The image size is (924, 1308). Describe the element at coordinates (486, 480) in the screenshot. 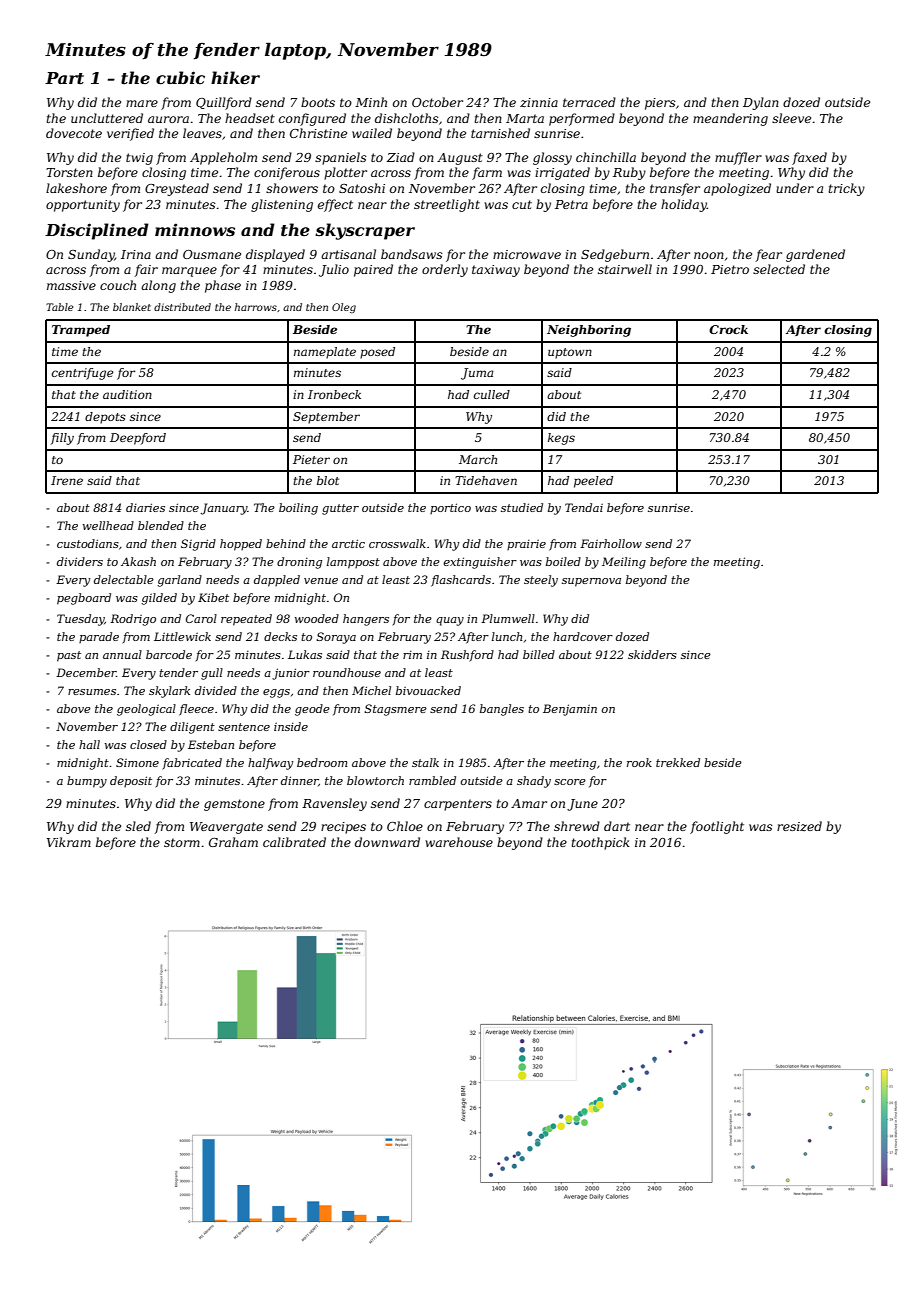

I see `Tidehaven` at that location.
